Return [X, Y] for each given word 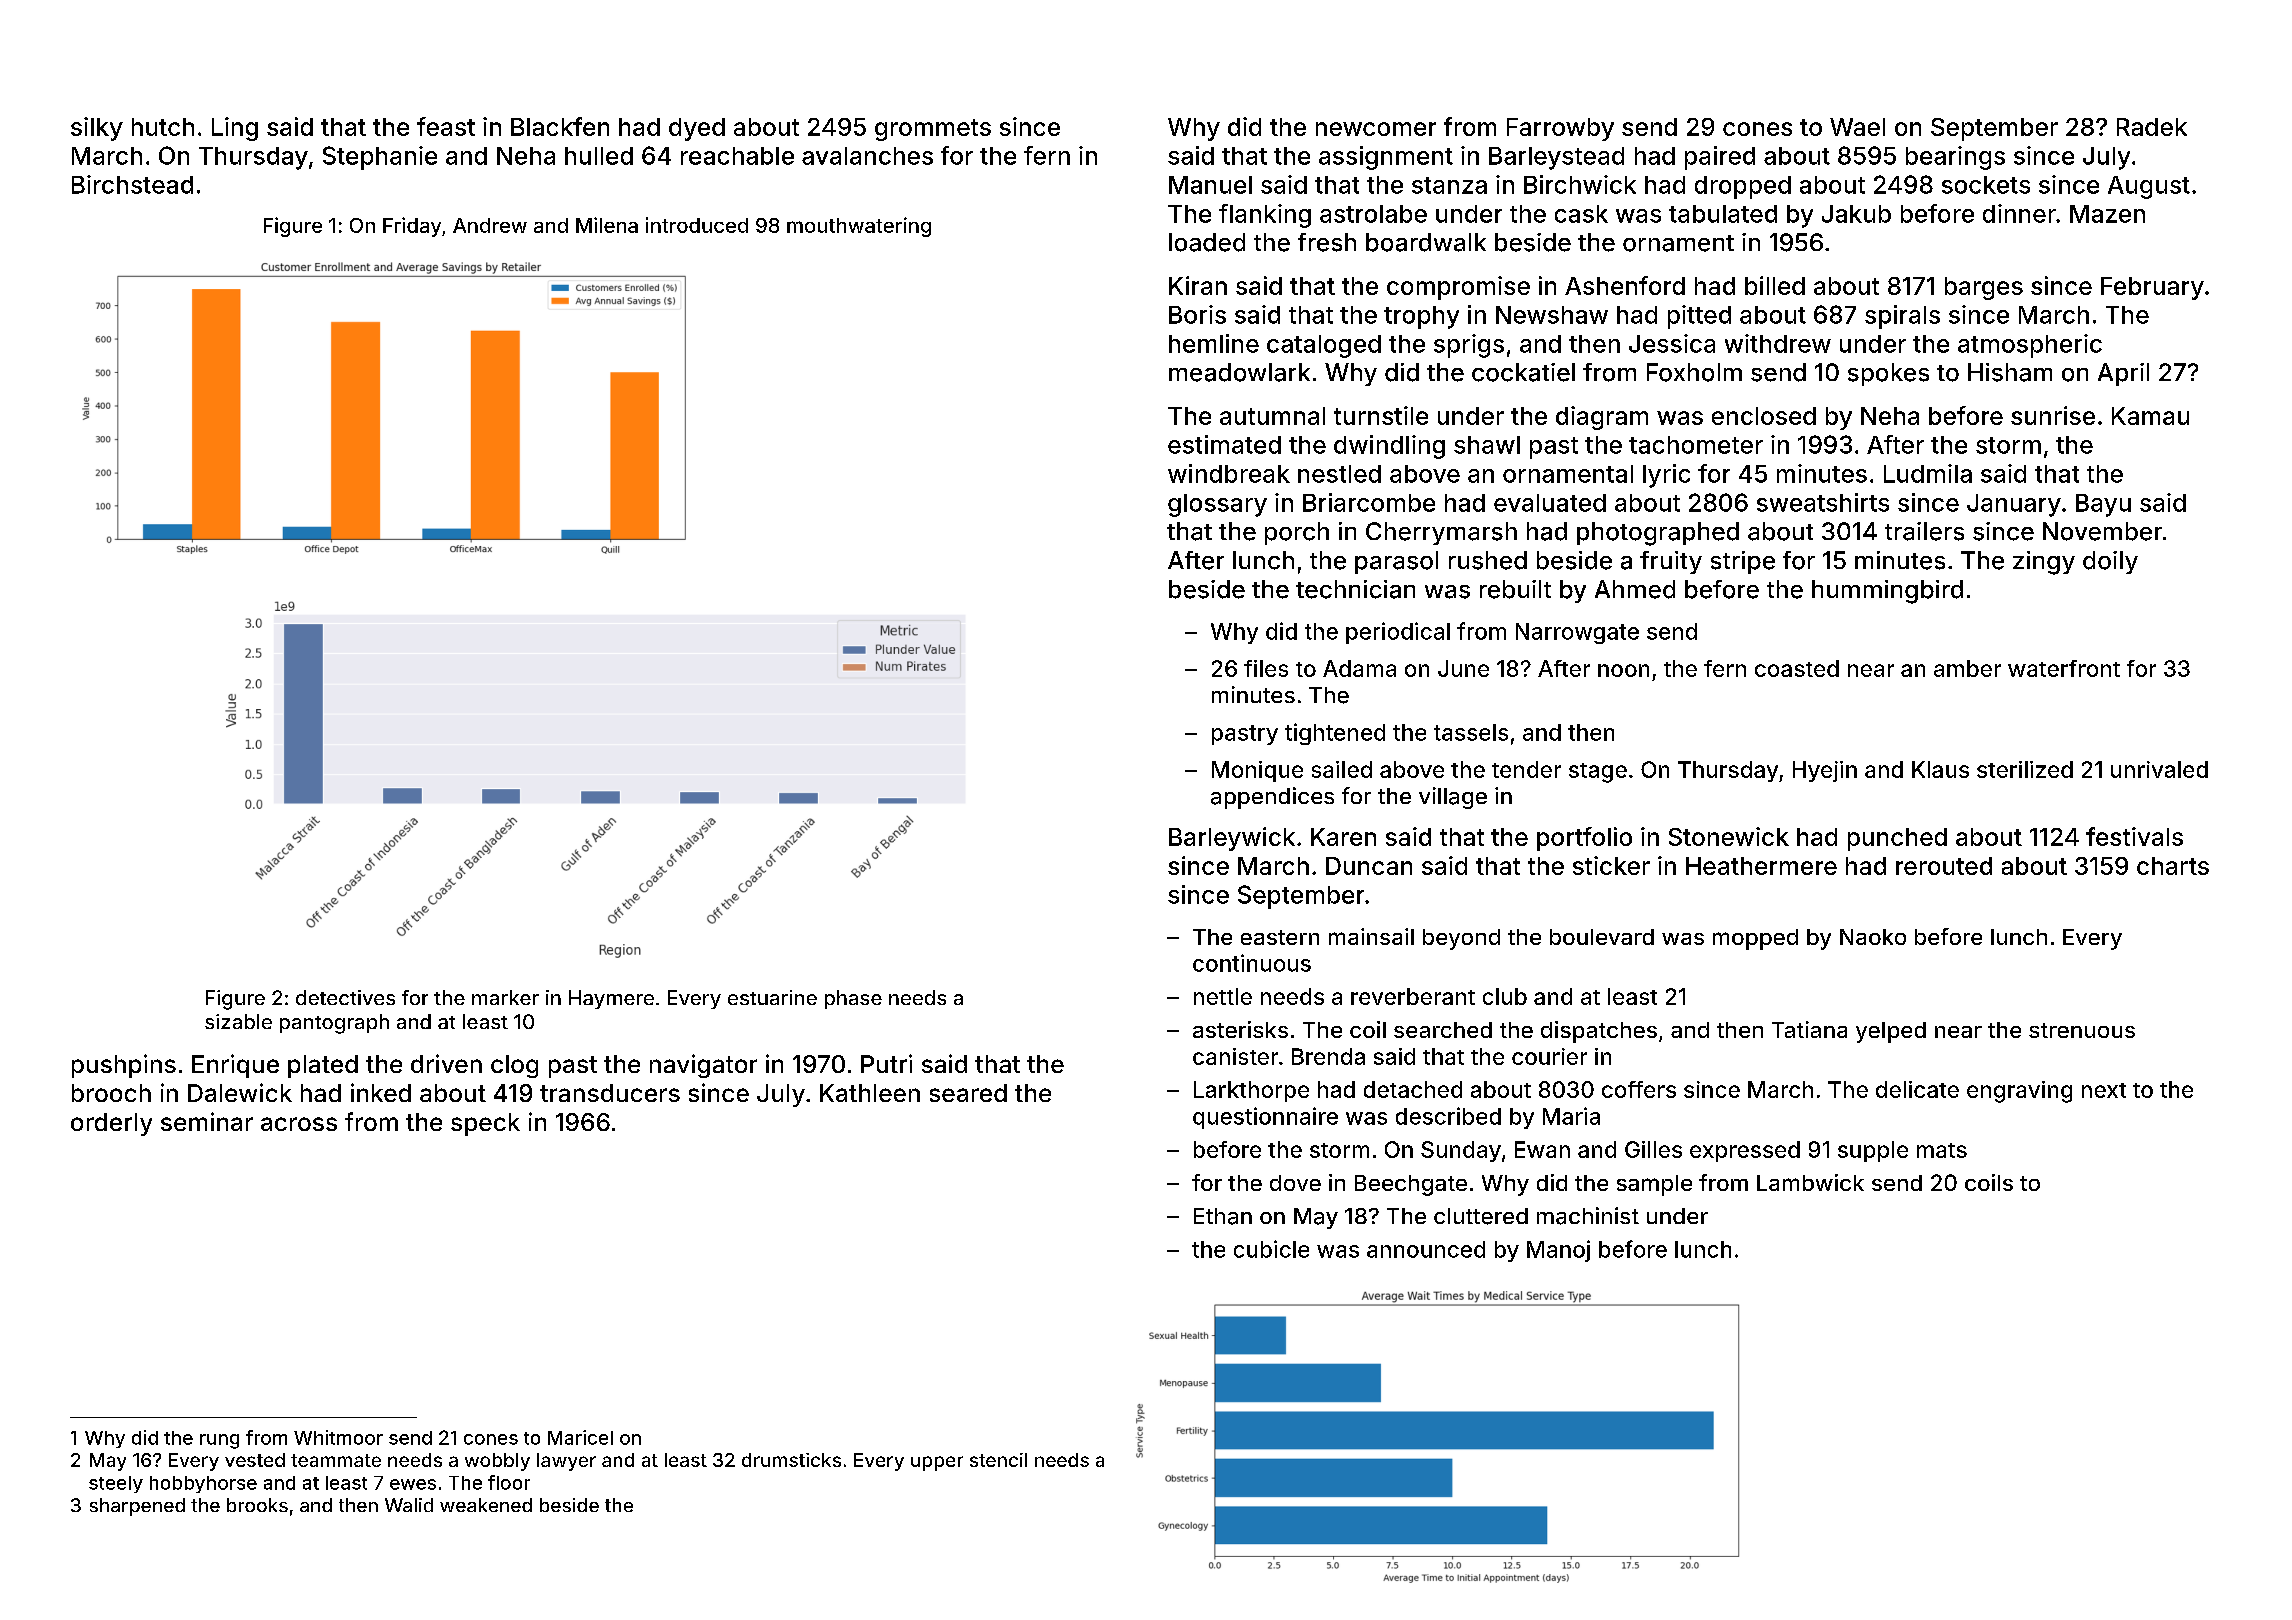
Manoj [1558, 1251]
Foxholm [1694, 372]
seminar [207, 1121]
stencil [998, 1460]
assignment [1386, 158]
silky [97, 129]
